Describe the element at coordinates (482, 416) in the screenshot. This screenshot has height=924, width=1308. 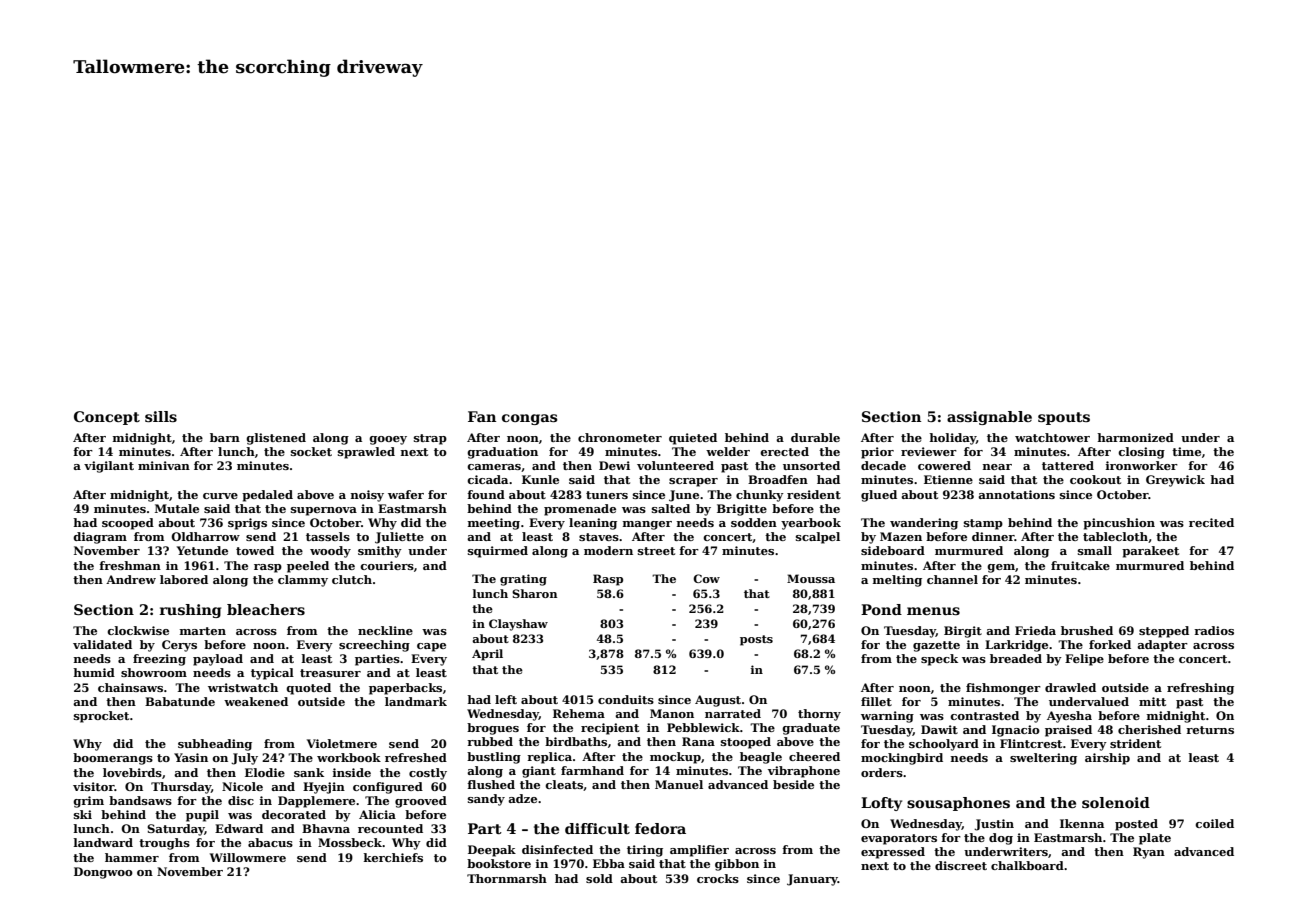
I see `Fan` at that location.
